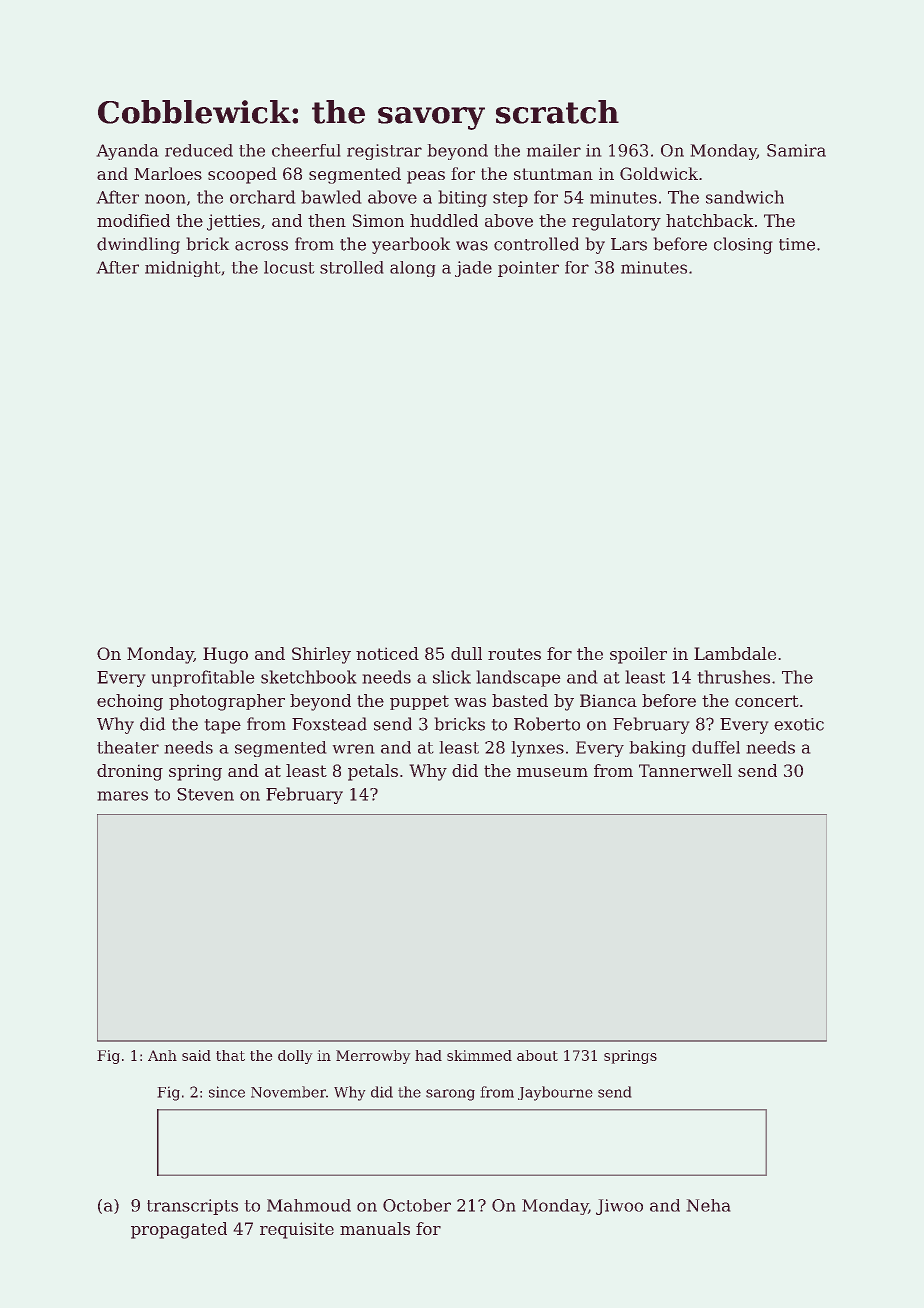  Describe the element at coordinates (685, 770) in the screenshot. I see `Tannerwell` at that location.
